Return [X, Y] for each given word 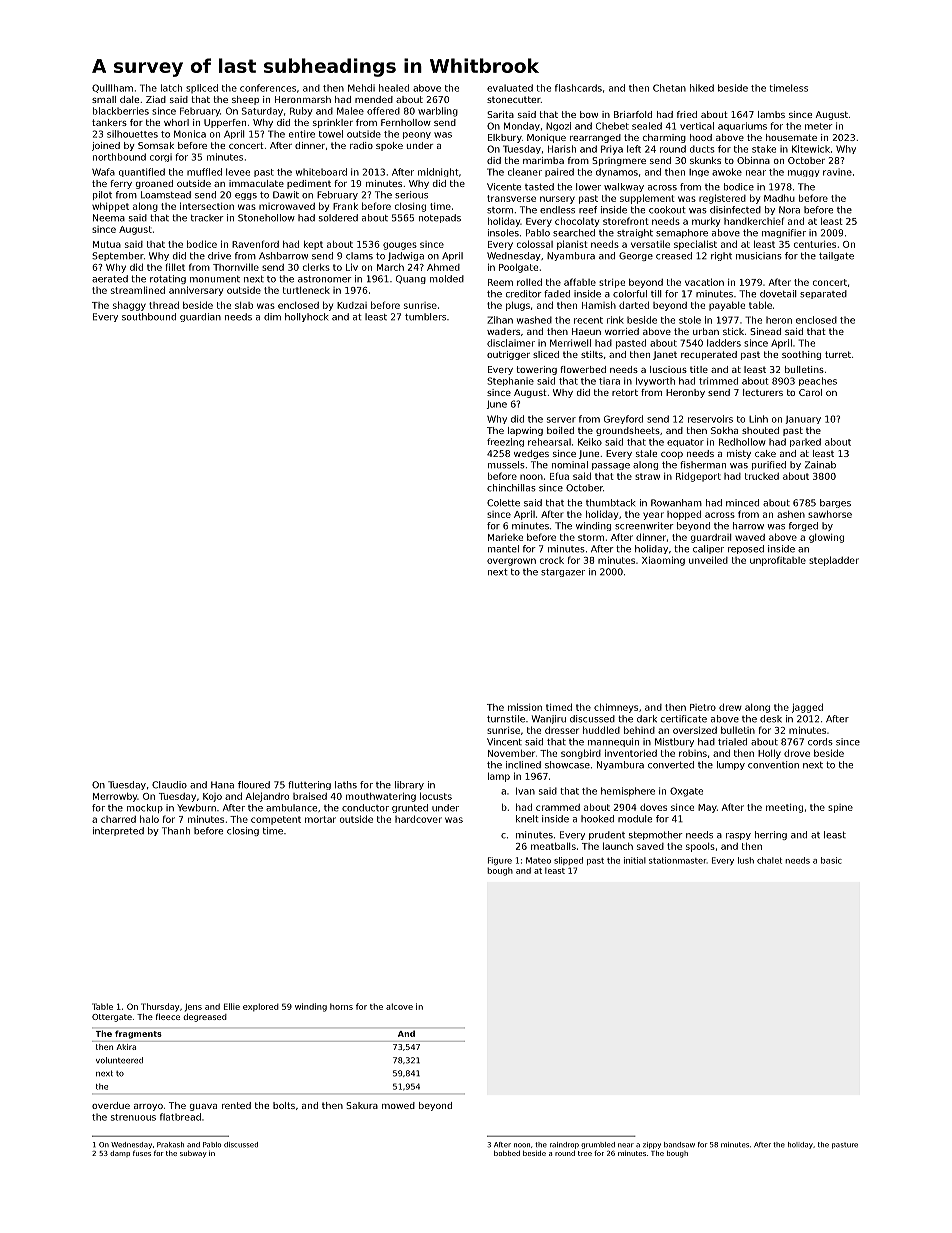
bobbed [507, 1153]
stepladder [834, 561]
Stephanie [510, 381]
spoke [389, 146]
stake [764, 149]
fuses [142, 1153]
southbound [149, 317]
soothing [801, 355]
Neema [109, 218]
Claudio [169, 785]
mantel [503, 549]
